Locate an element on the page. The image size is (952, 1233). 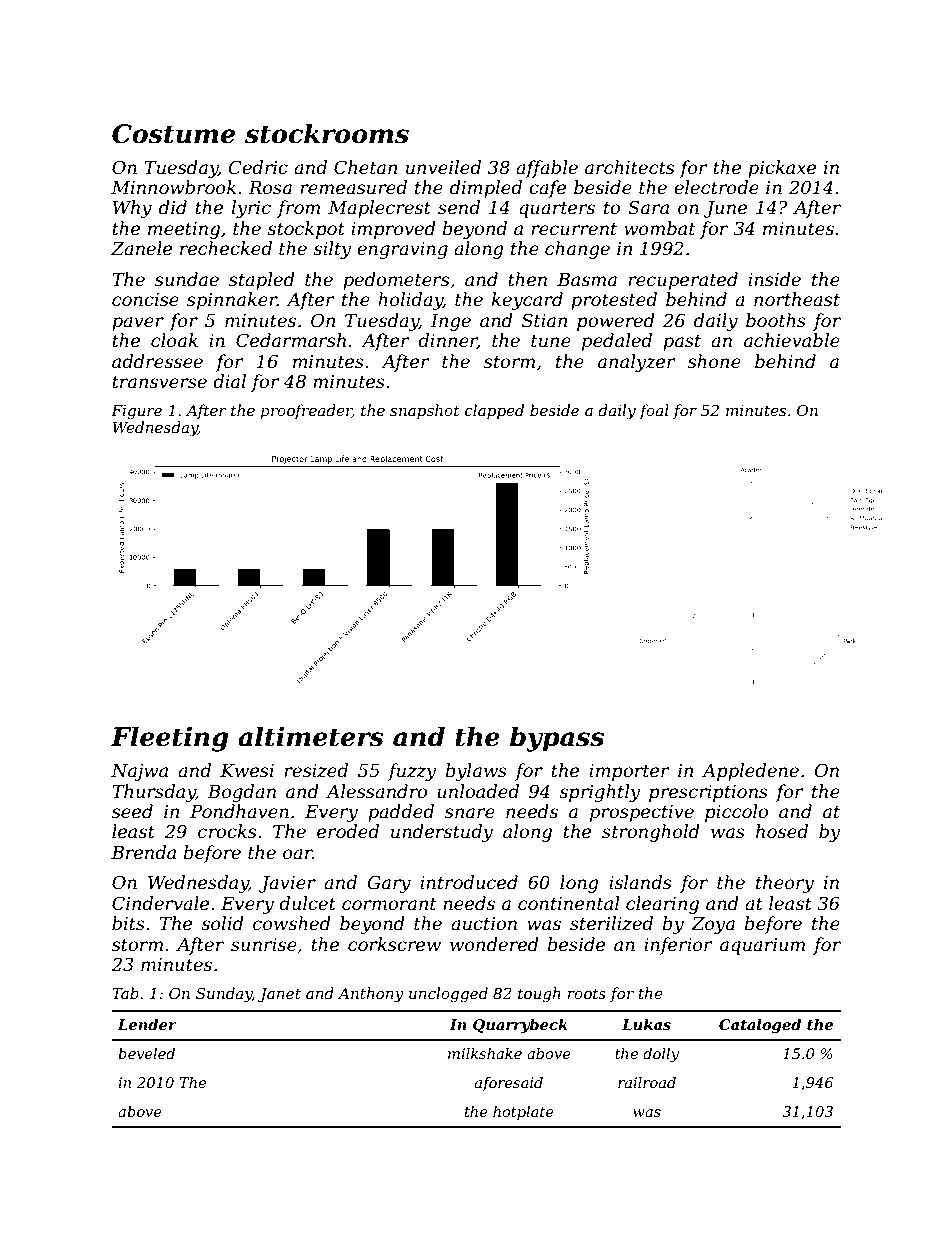
hotplate is located at coordinates (523, 1113).
